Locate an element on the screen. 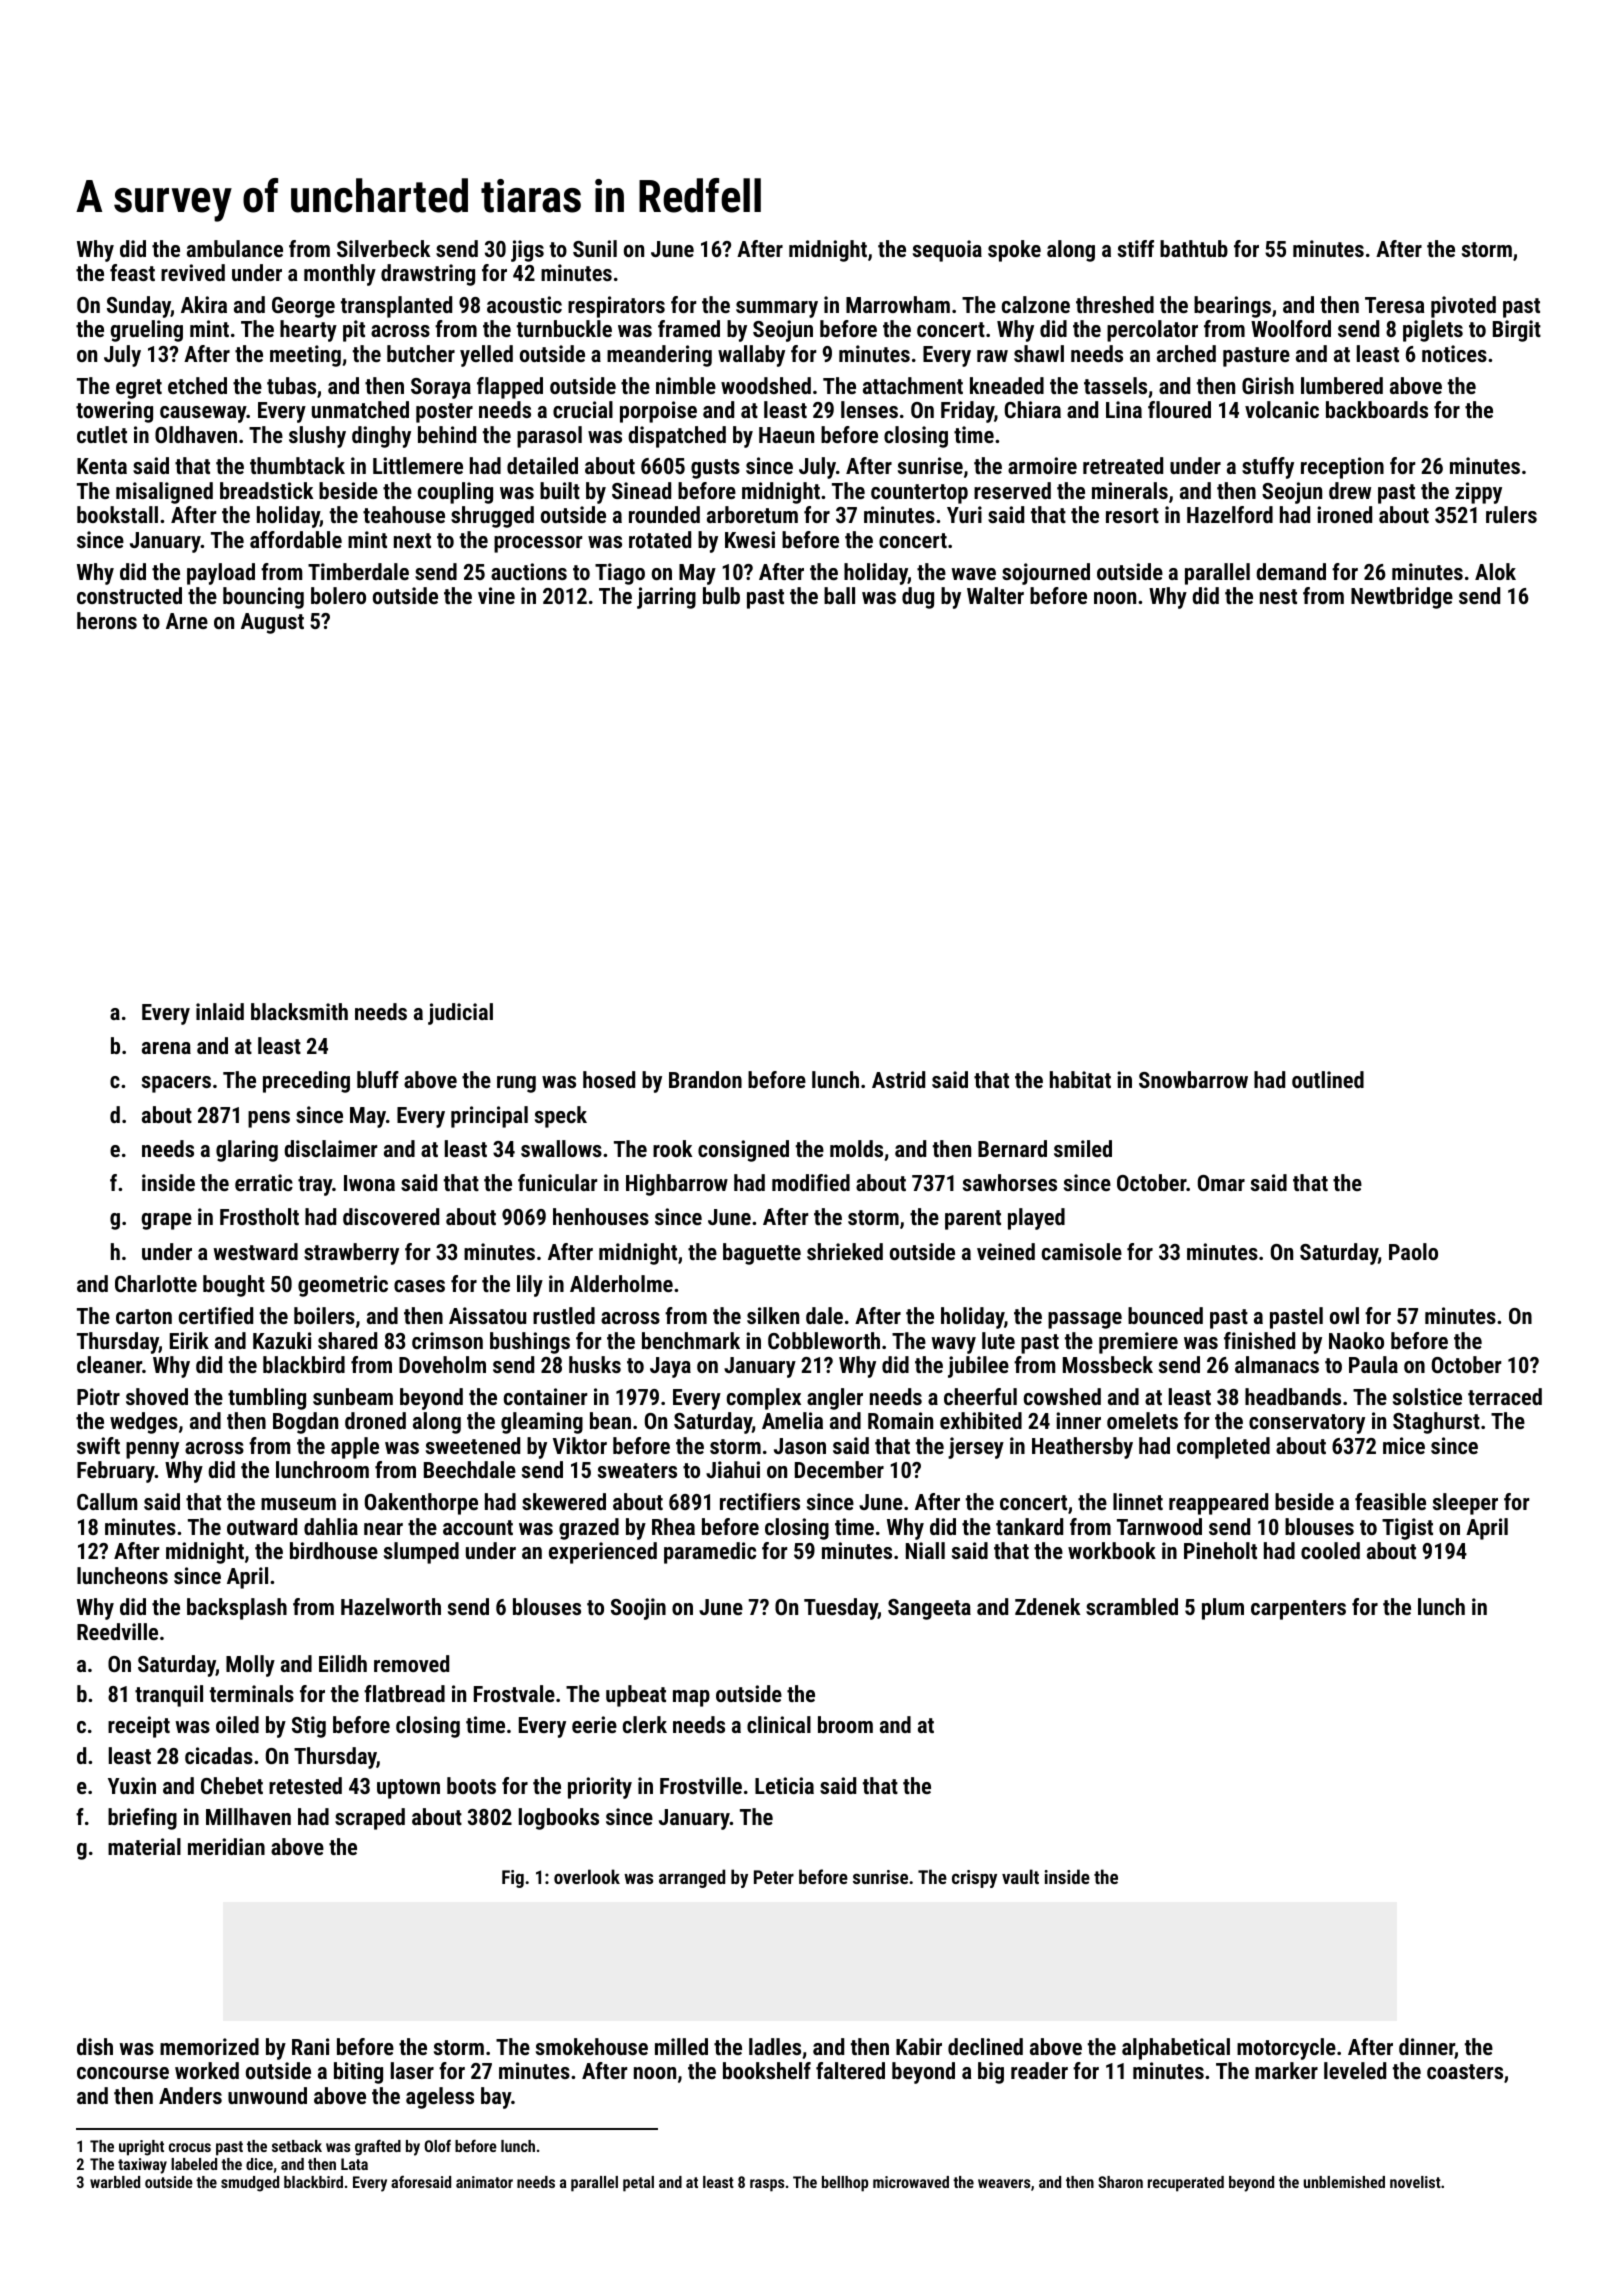 Image resolution: width=1620 pixels, height=2292 pixels. Astrid is located at coordinates (898, 1079).
